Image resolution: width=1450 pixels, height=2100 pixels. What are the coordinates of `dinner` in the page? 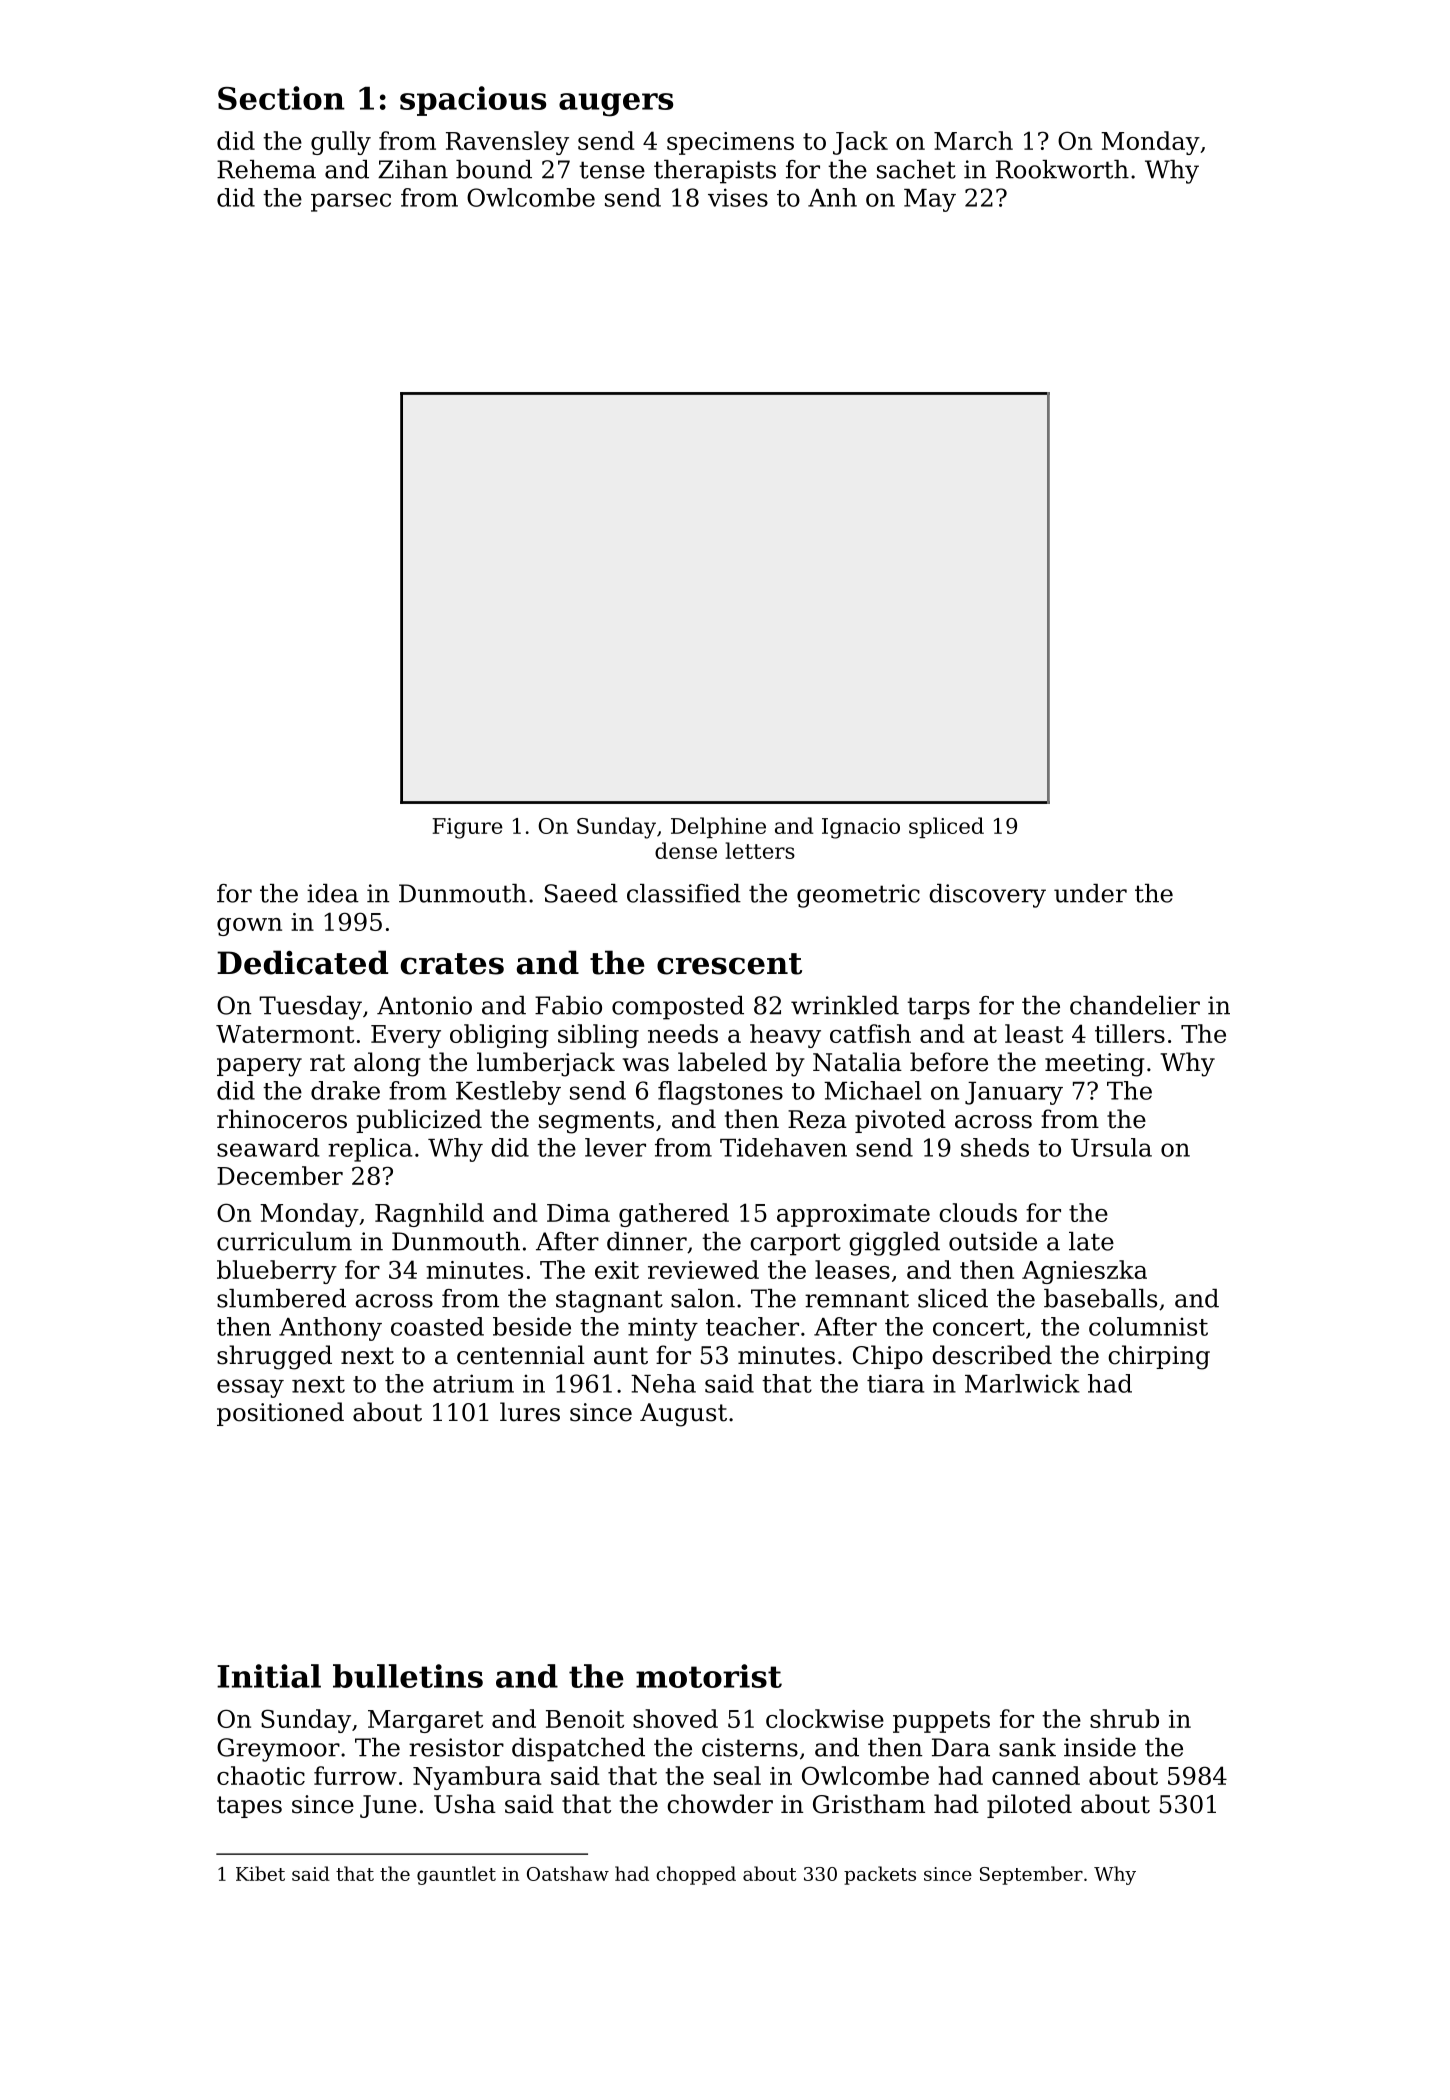 It's located at (647, 1241).
